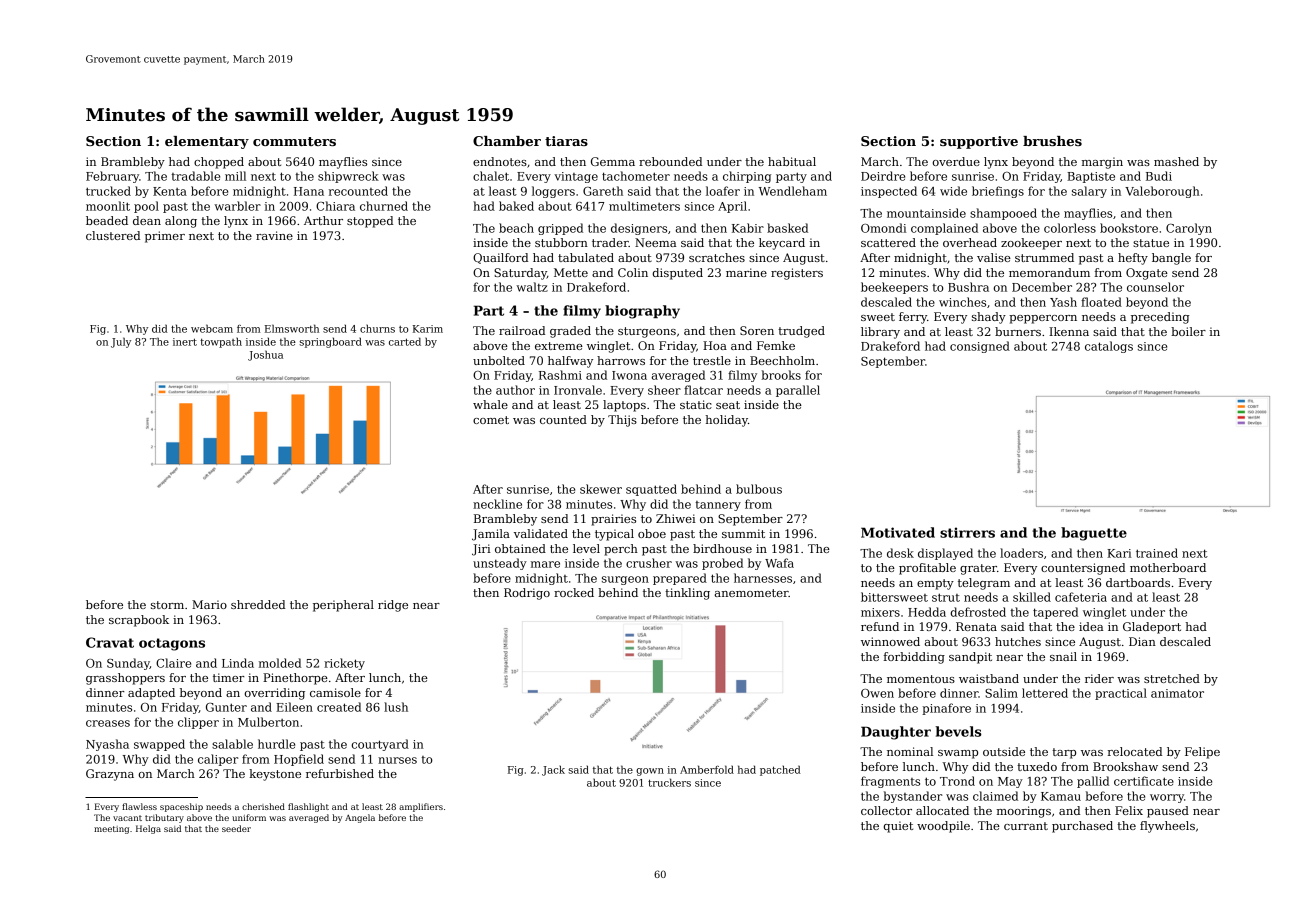  Describe the element at coordinates (1135, 751) in the screenshot. I see `relocated` at that location.
